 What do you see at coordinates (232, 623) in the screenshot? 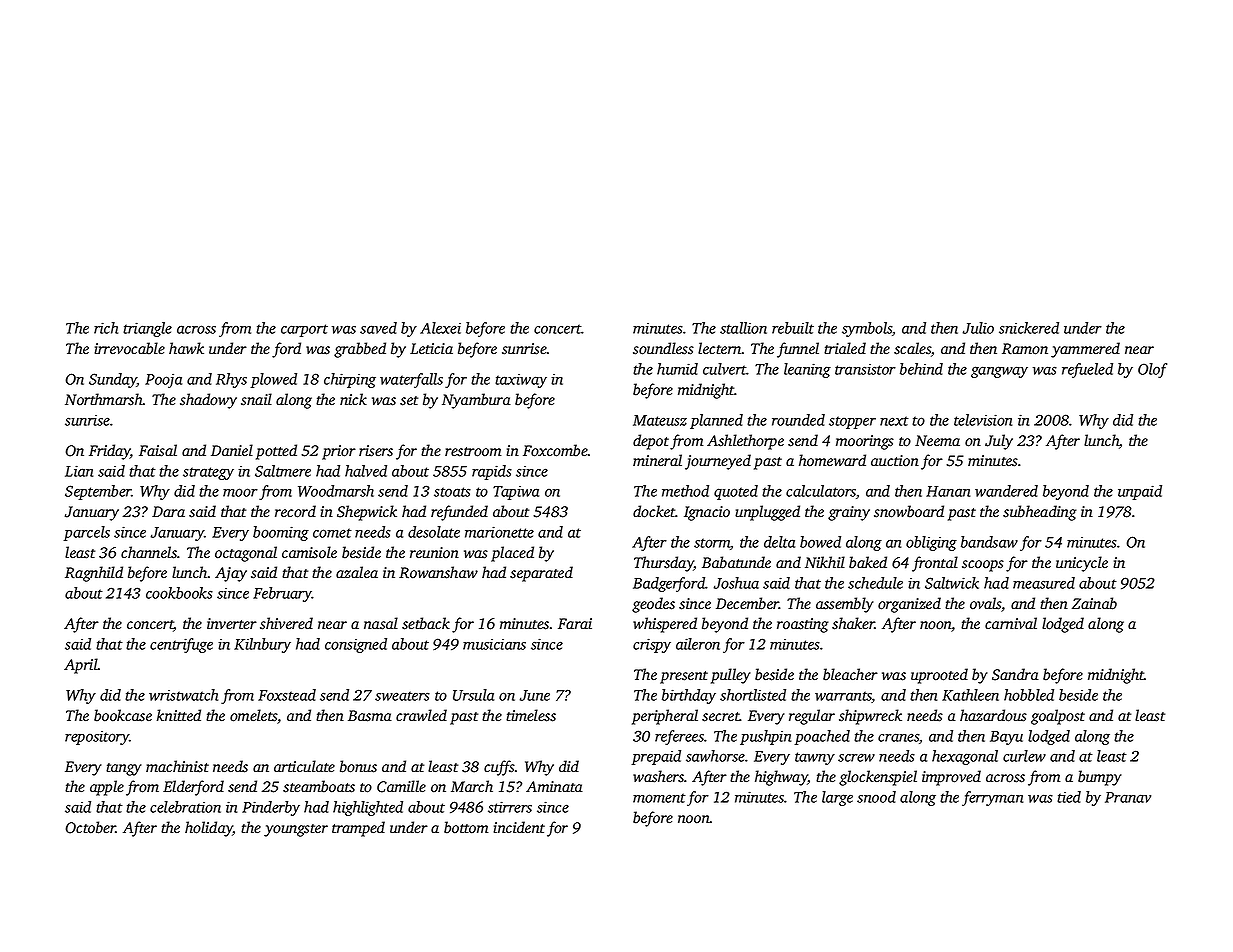
I see `inverter` at bounding box center [232, 623].
